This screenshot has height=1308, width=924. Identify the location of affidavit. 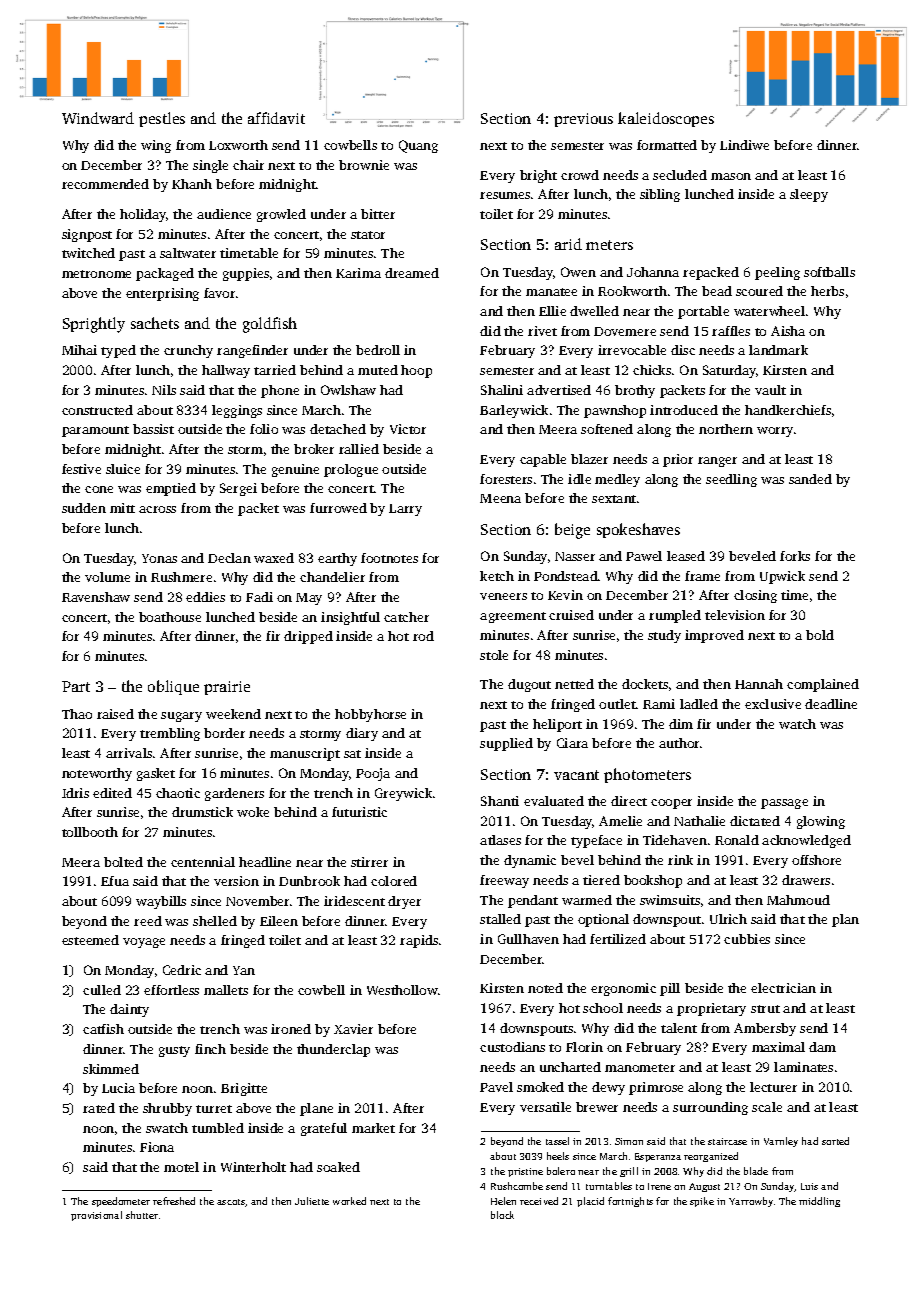
(276, 118).
